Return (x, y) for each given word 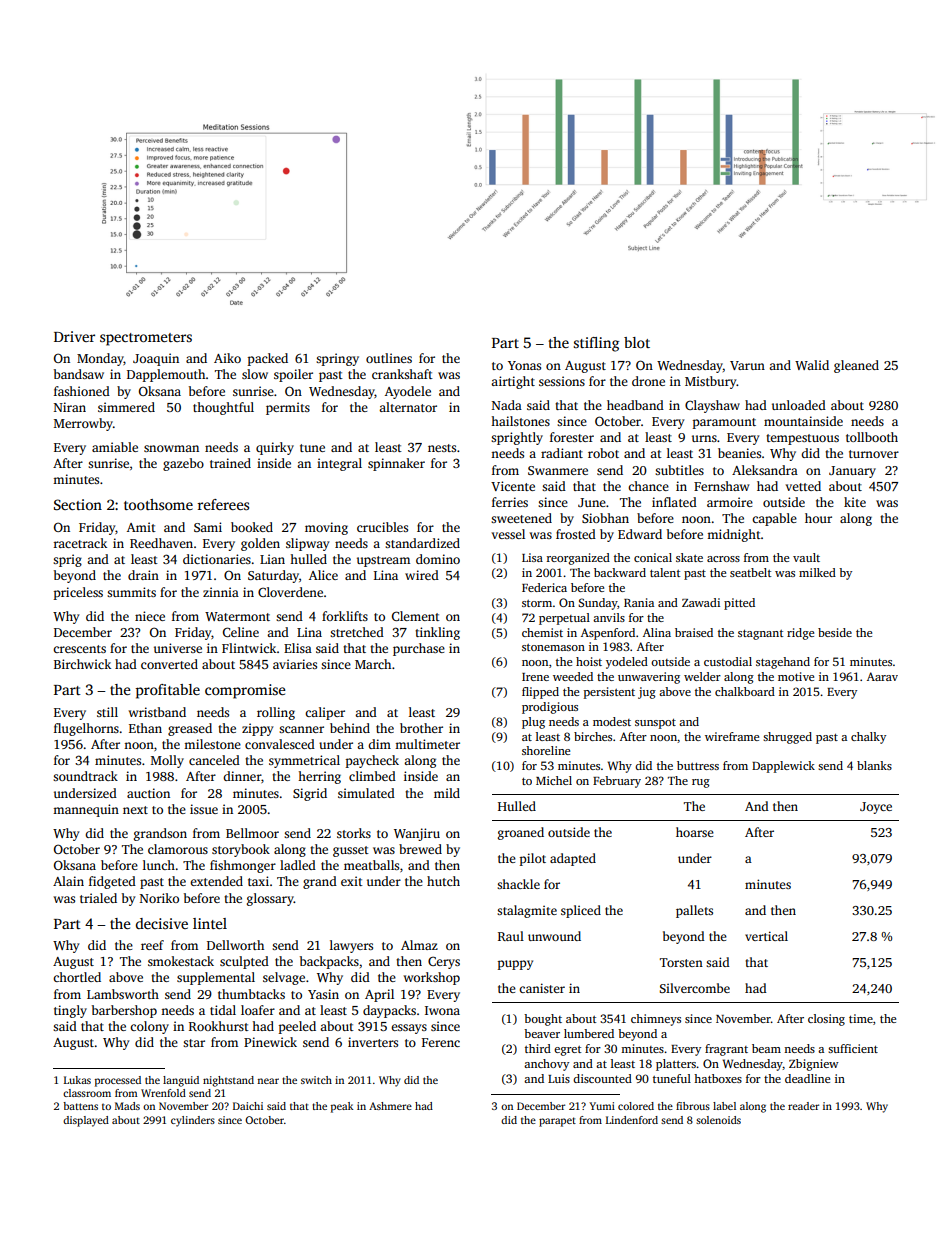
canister (542, 988)
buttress (698, 765)
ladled (298, 865)
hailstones (520, 421)
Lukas (77, 1080)
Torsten (681, 962)
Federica (544, 587)
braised (694, 632)
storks (354, 833)
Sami (208, 527)
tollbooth (872, 437)
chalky (868, 738)
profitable (168, 691)
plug (533, 723)
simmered (126, 407)
